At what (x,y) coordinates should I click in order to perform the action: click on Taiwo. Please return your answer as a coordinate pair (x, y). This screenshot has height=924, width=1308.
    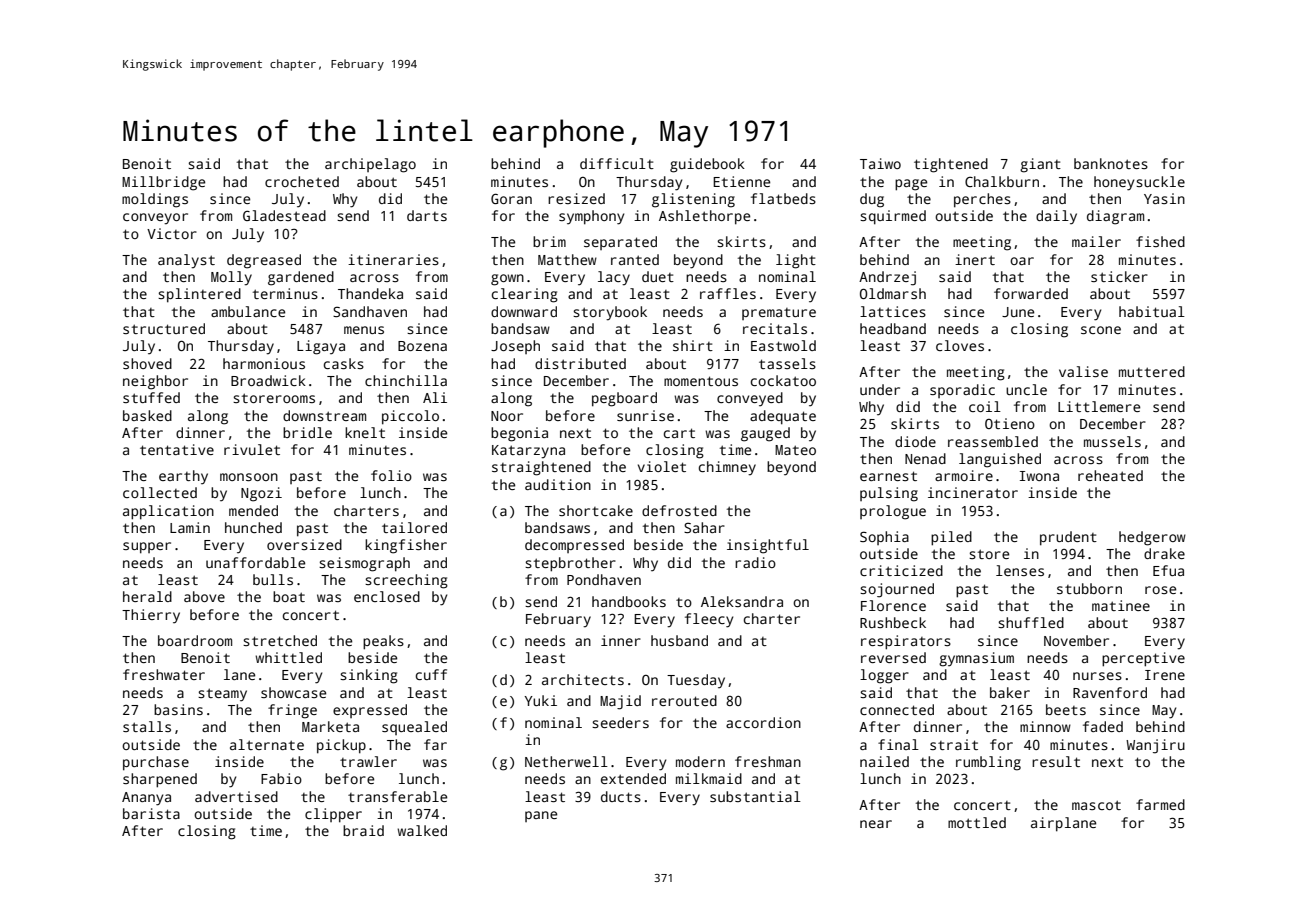
    Looking at the image, I should click on (880, 163).
